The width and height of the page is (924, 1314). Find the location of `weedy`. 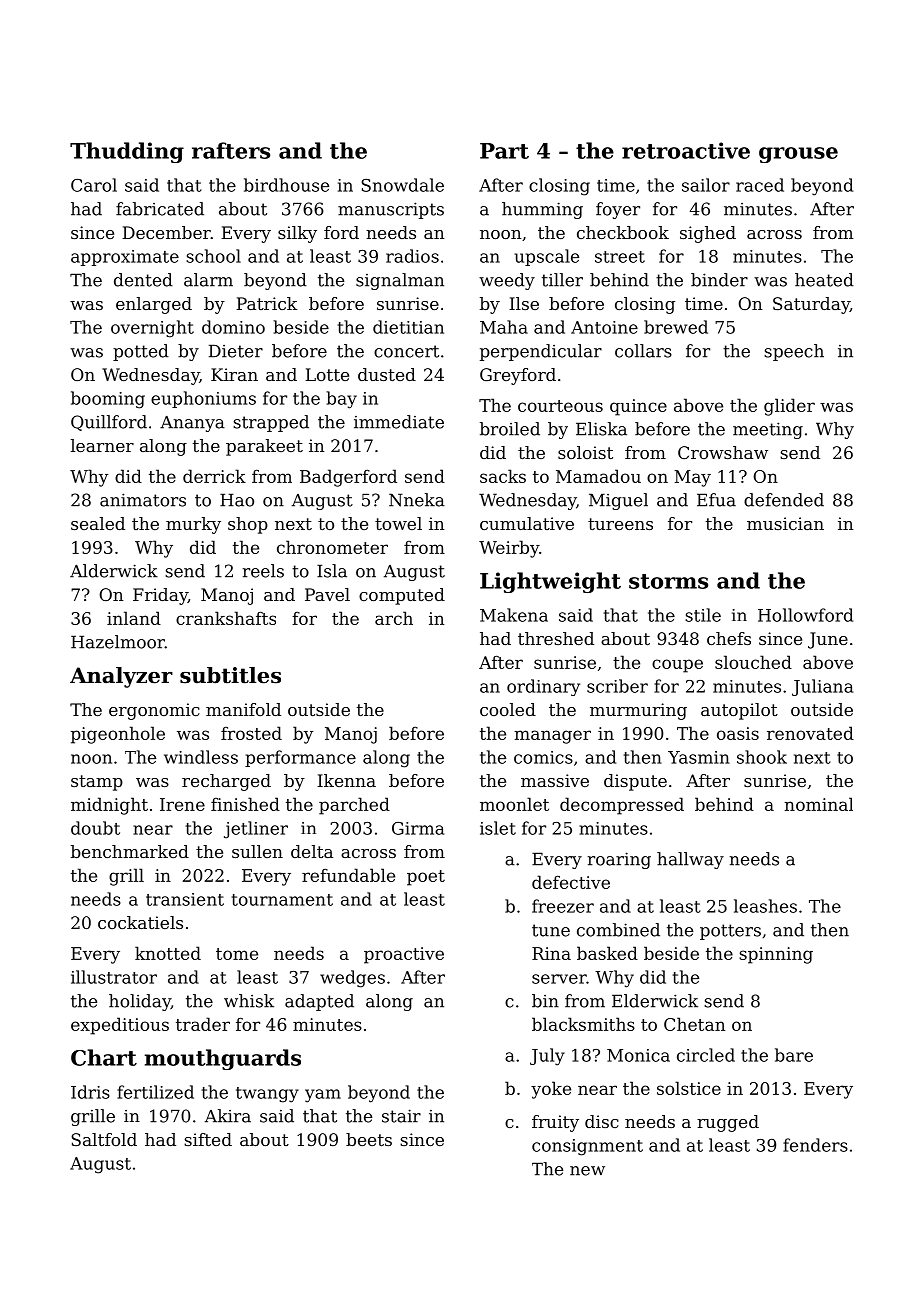

weedy is located at coordinates (507, 281).
